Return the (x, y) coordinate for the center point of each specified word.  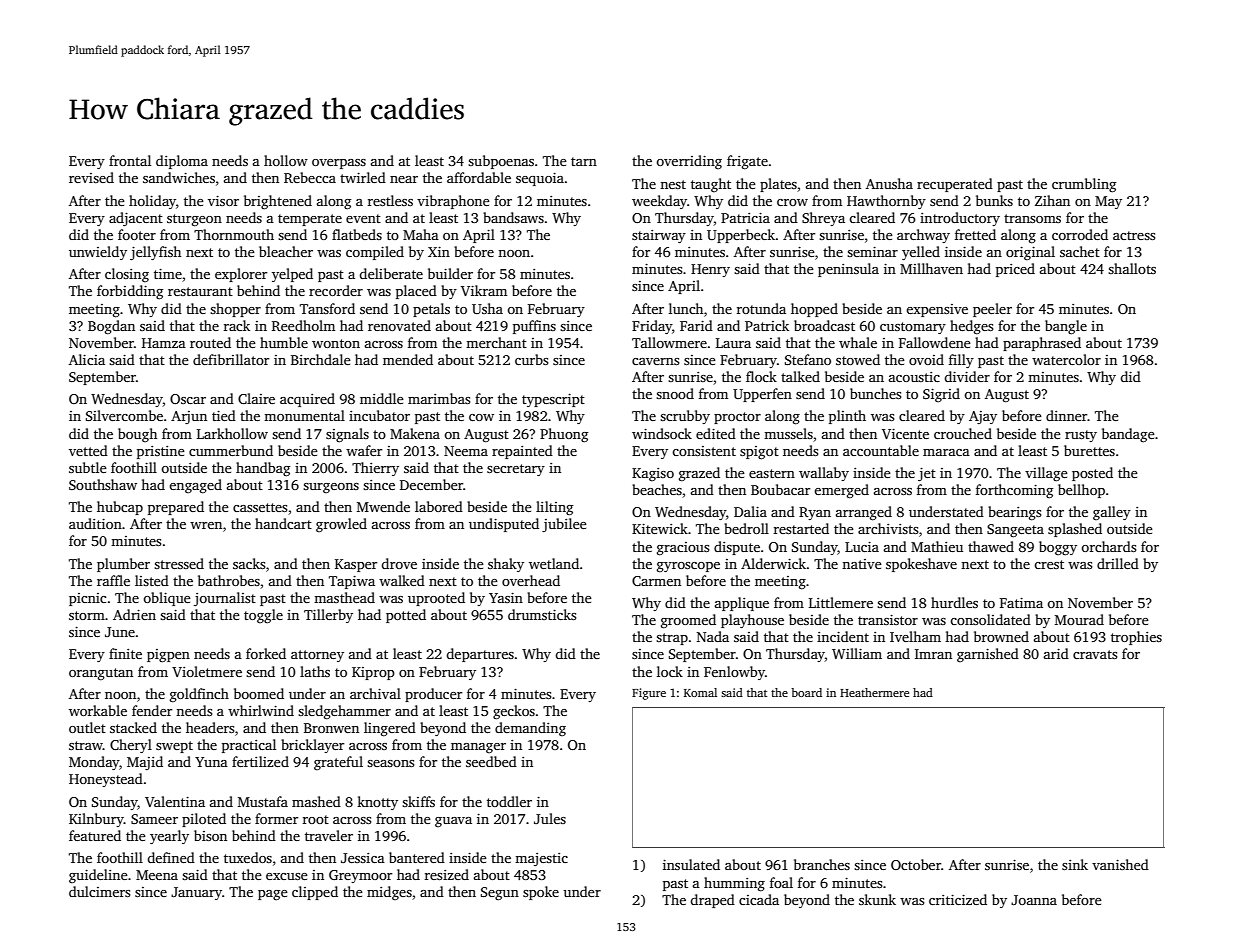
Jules (550, 818)
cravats (1095, 654)
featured (95, 835)
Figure (649, 694)
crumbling (1084, 185)
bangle (1066, 327)
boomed (259, 693)
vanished (1120, 864)
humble (284, 342)
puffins (534, 327)
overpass (339, 164)
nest (673, 184)
